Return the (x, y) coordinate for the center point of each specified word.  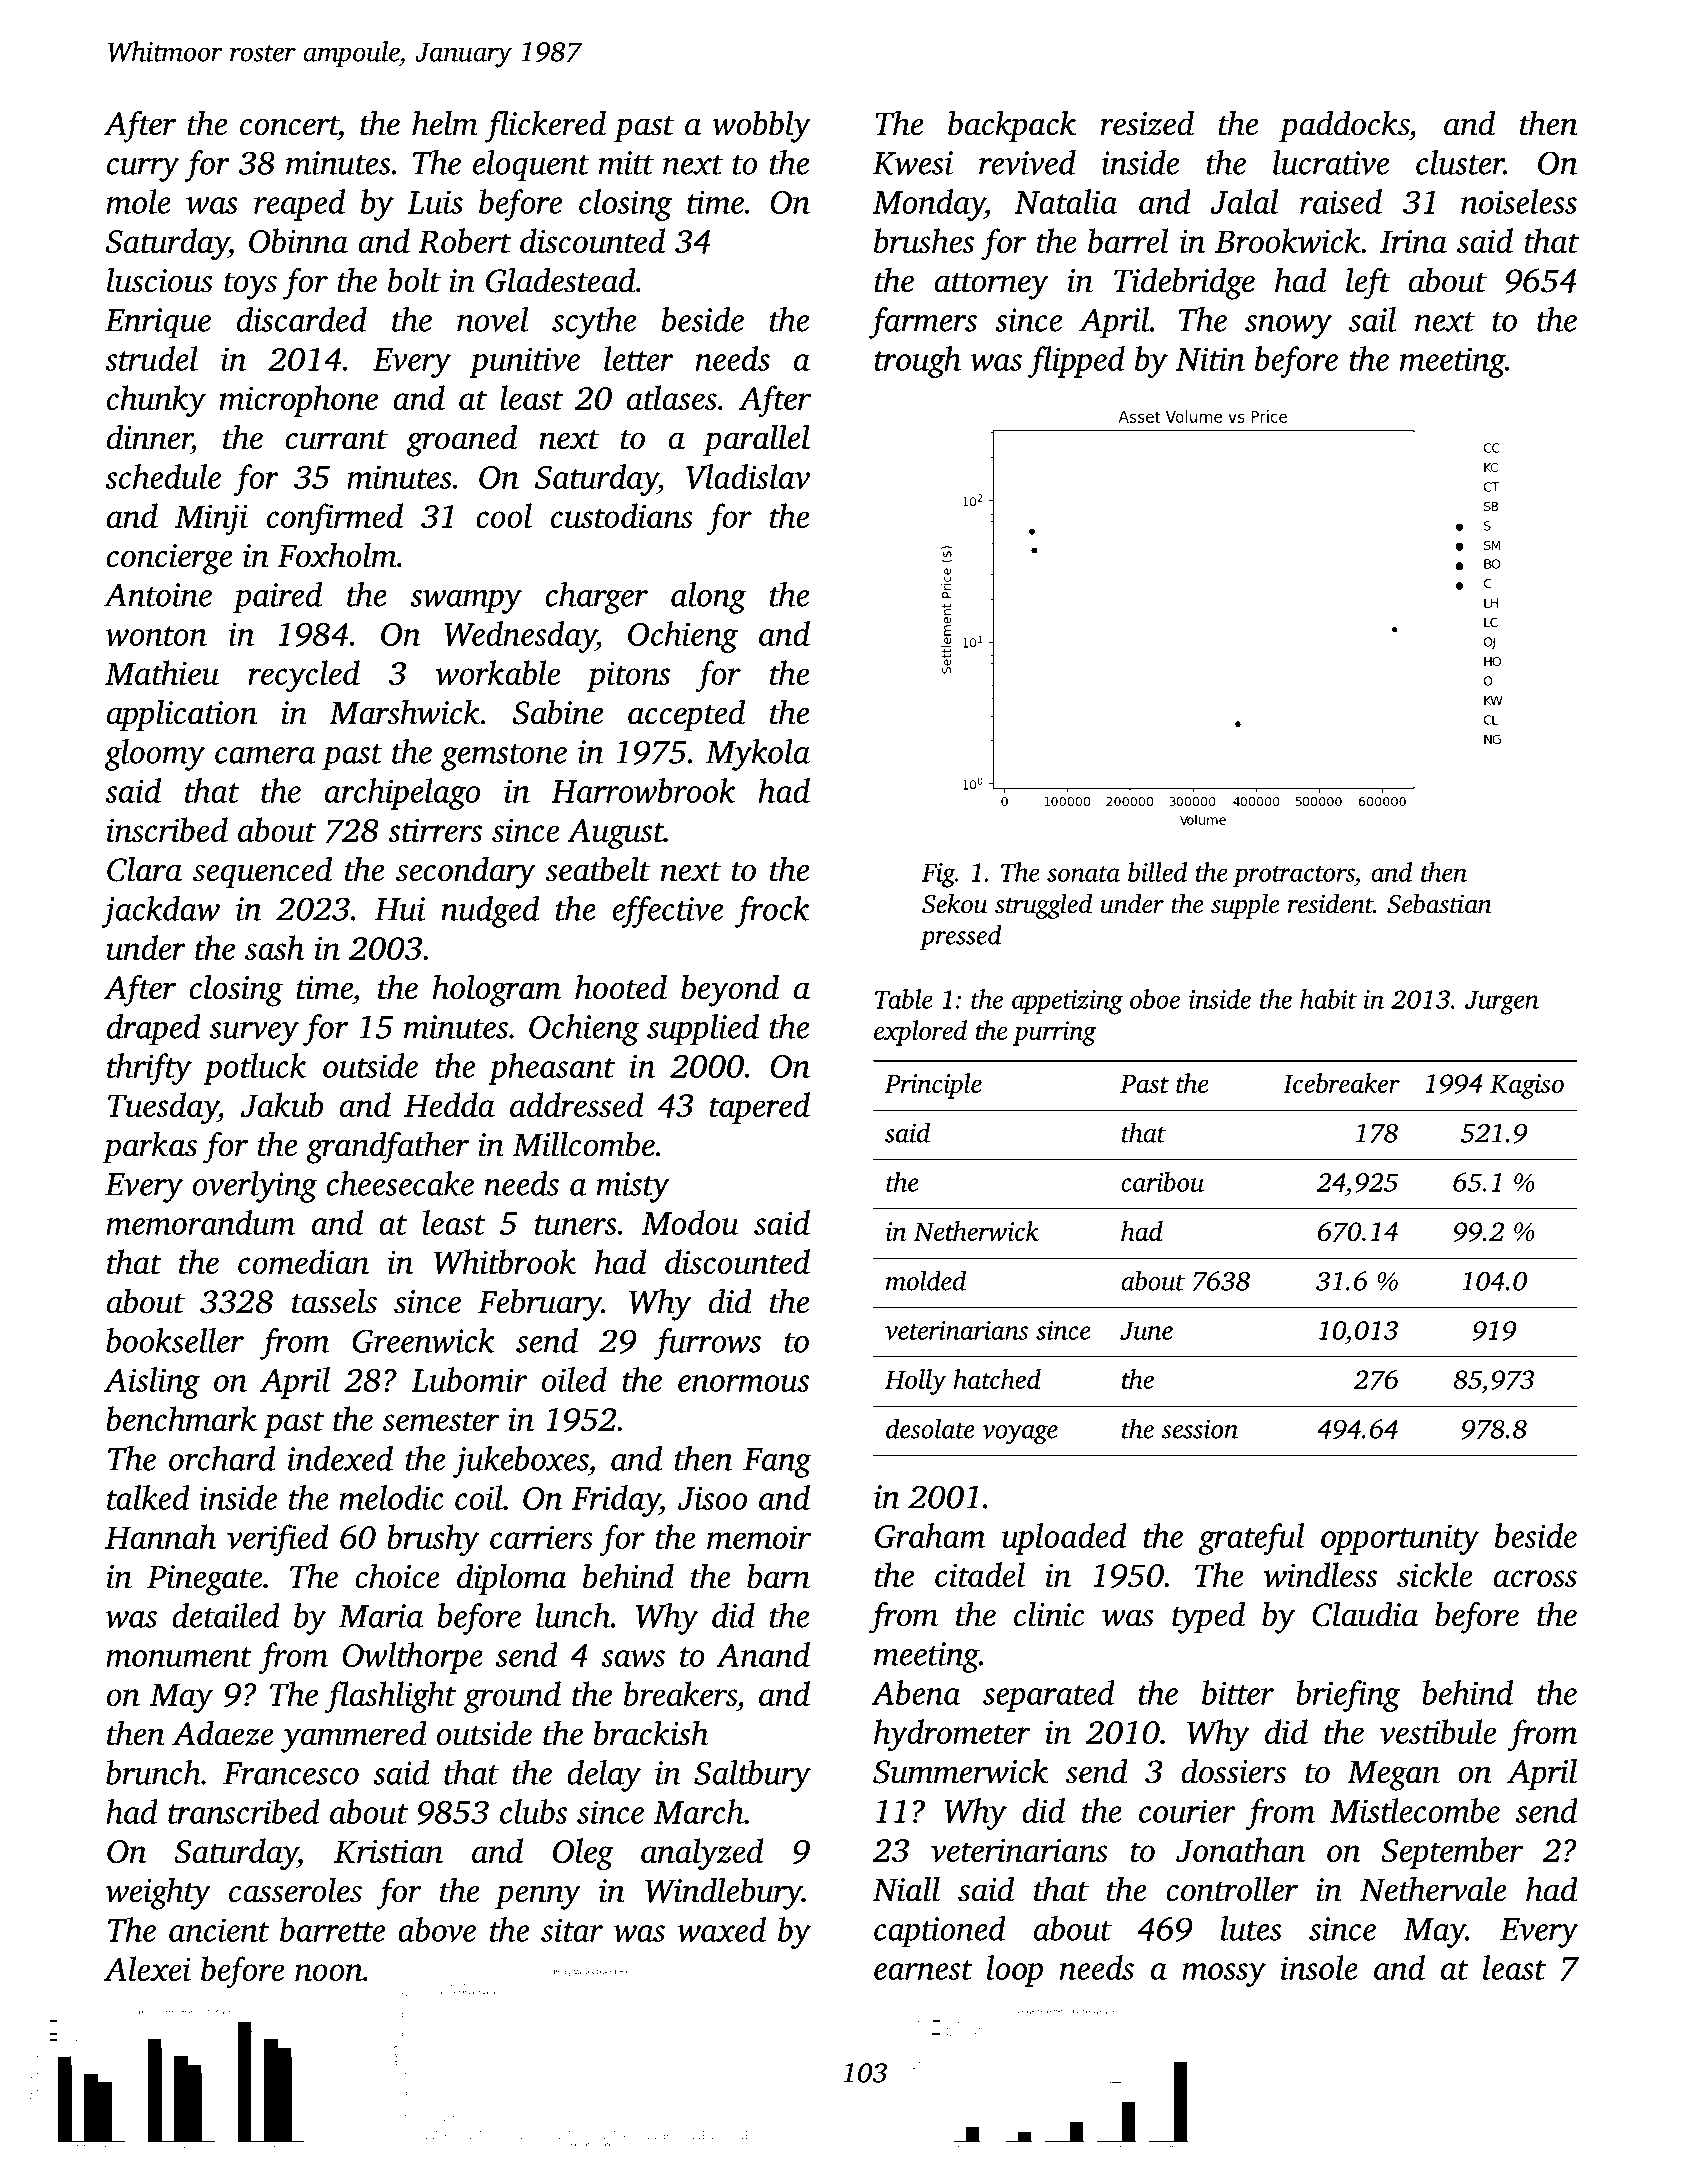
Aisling (152, 1383)
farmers (923, 323)
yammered (354, 1736)
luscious (160, 280)
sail (1372, 319)
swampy (466, 602)
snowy (1288, 327)
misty (633, 1187)
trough (917, 362)
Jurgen (1502, 1003)
